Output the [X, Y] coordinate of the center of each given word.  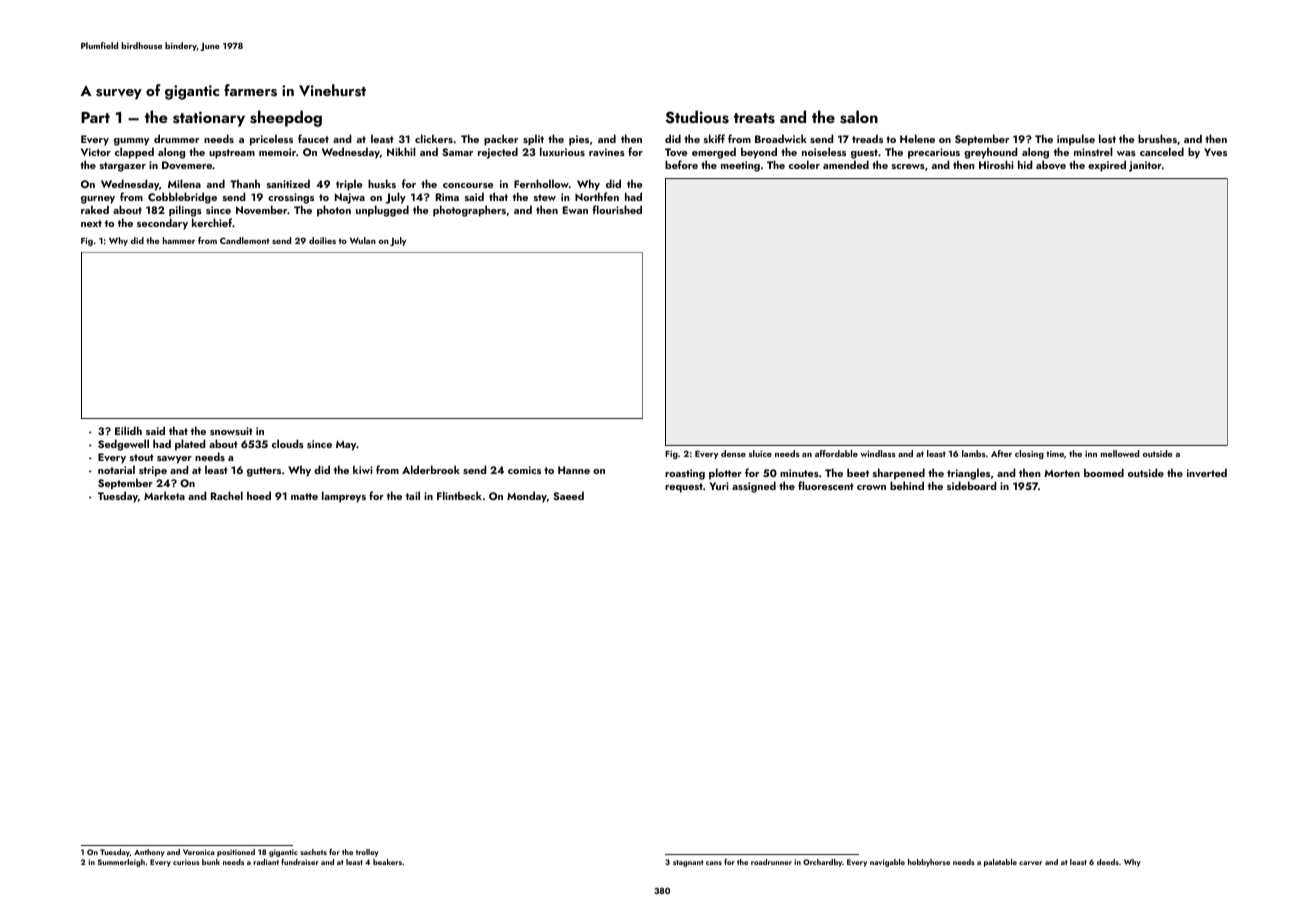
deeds [1108, 862]
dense [733, 453]
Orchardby [822, 863]
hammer [179, 240]
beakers [387, 862]
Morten [1062, 473]
